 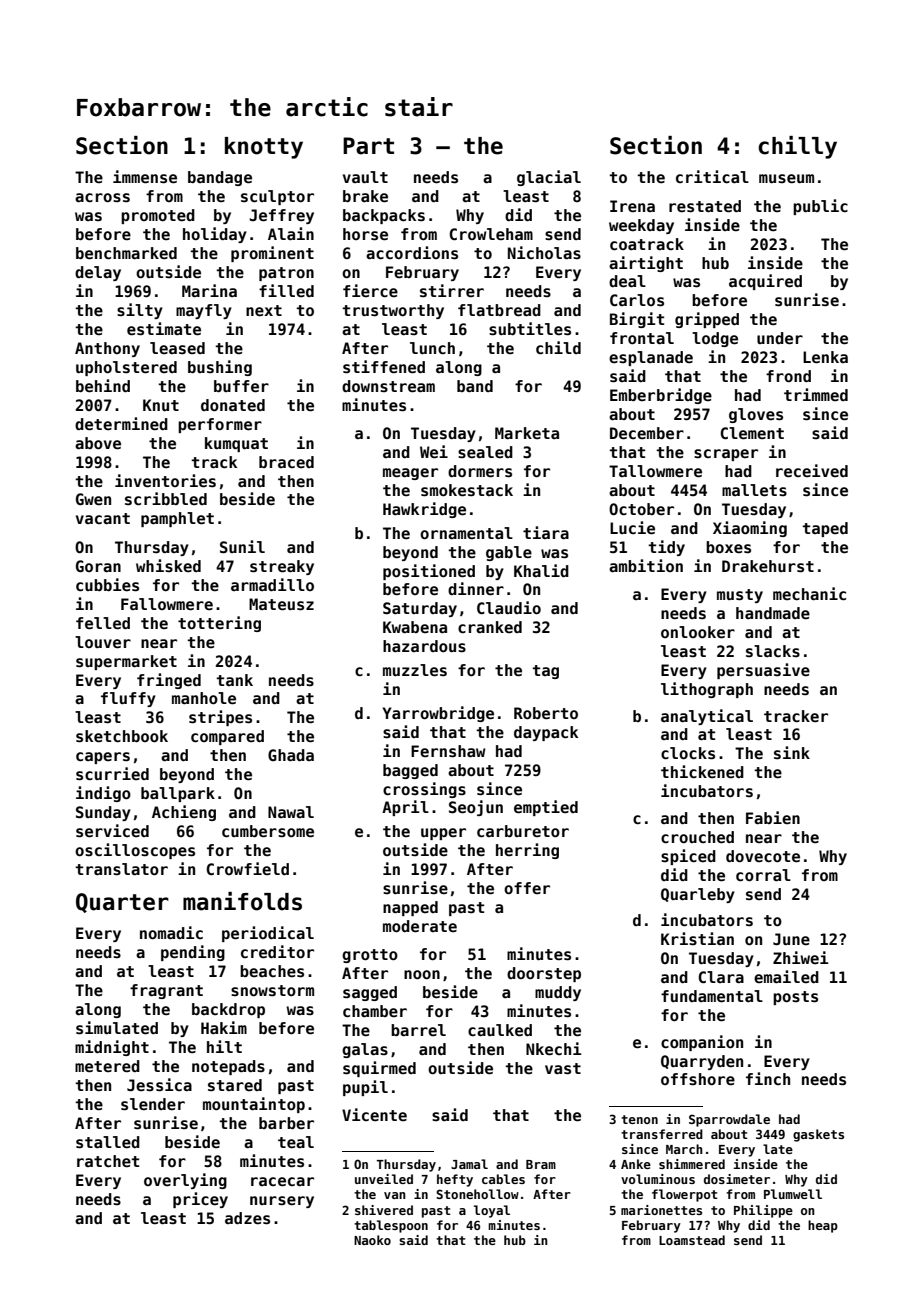 What do you see at coordinates (763, 875) in the screenshot?
I see `corral` at bounding box center [763, 875].
